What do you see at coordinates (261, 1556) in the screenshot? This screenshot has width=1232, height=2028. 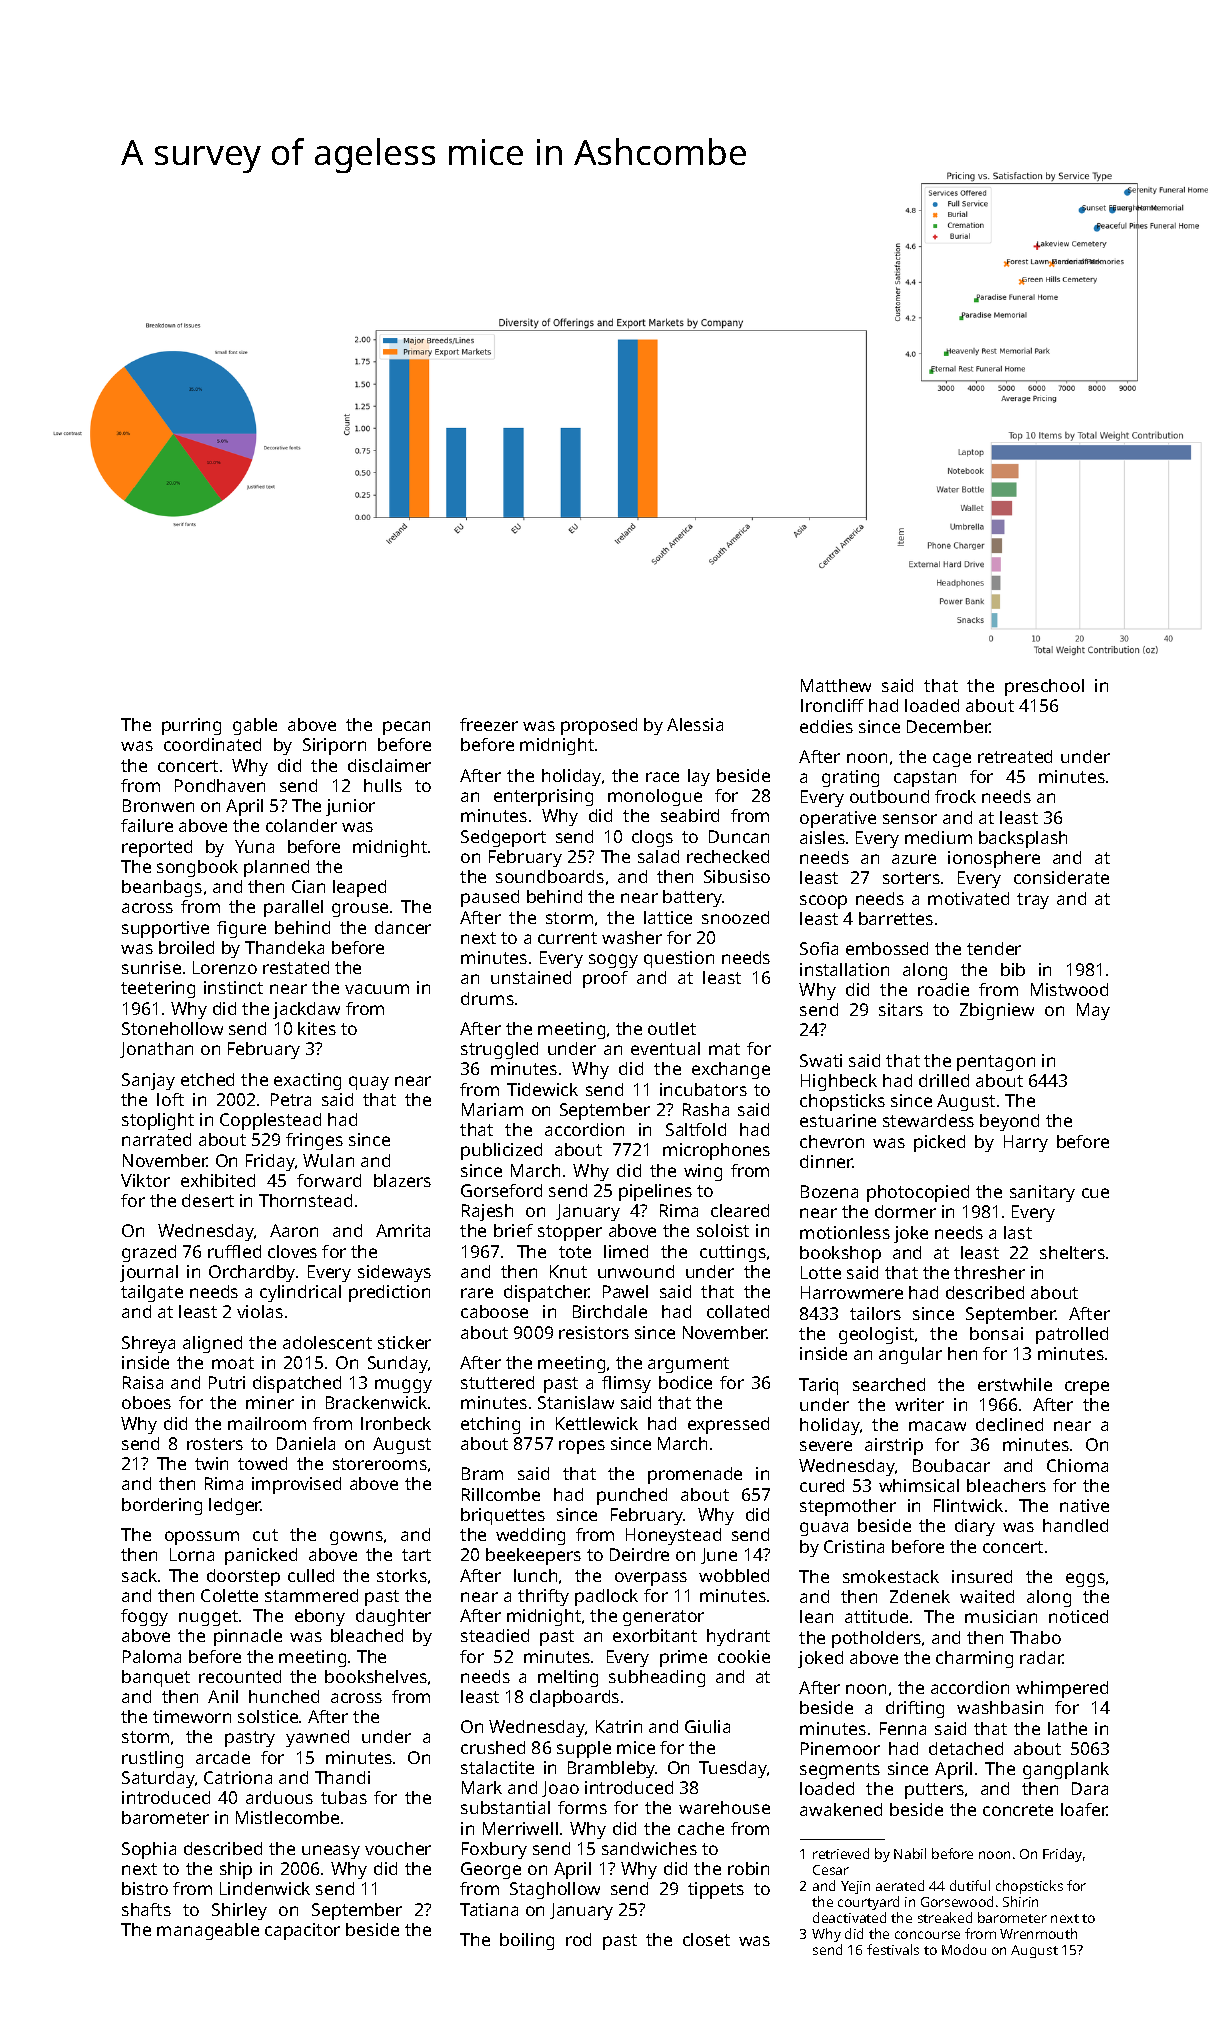 I see `panicked` at bounding box center [261, 1556].
